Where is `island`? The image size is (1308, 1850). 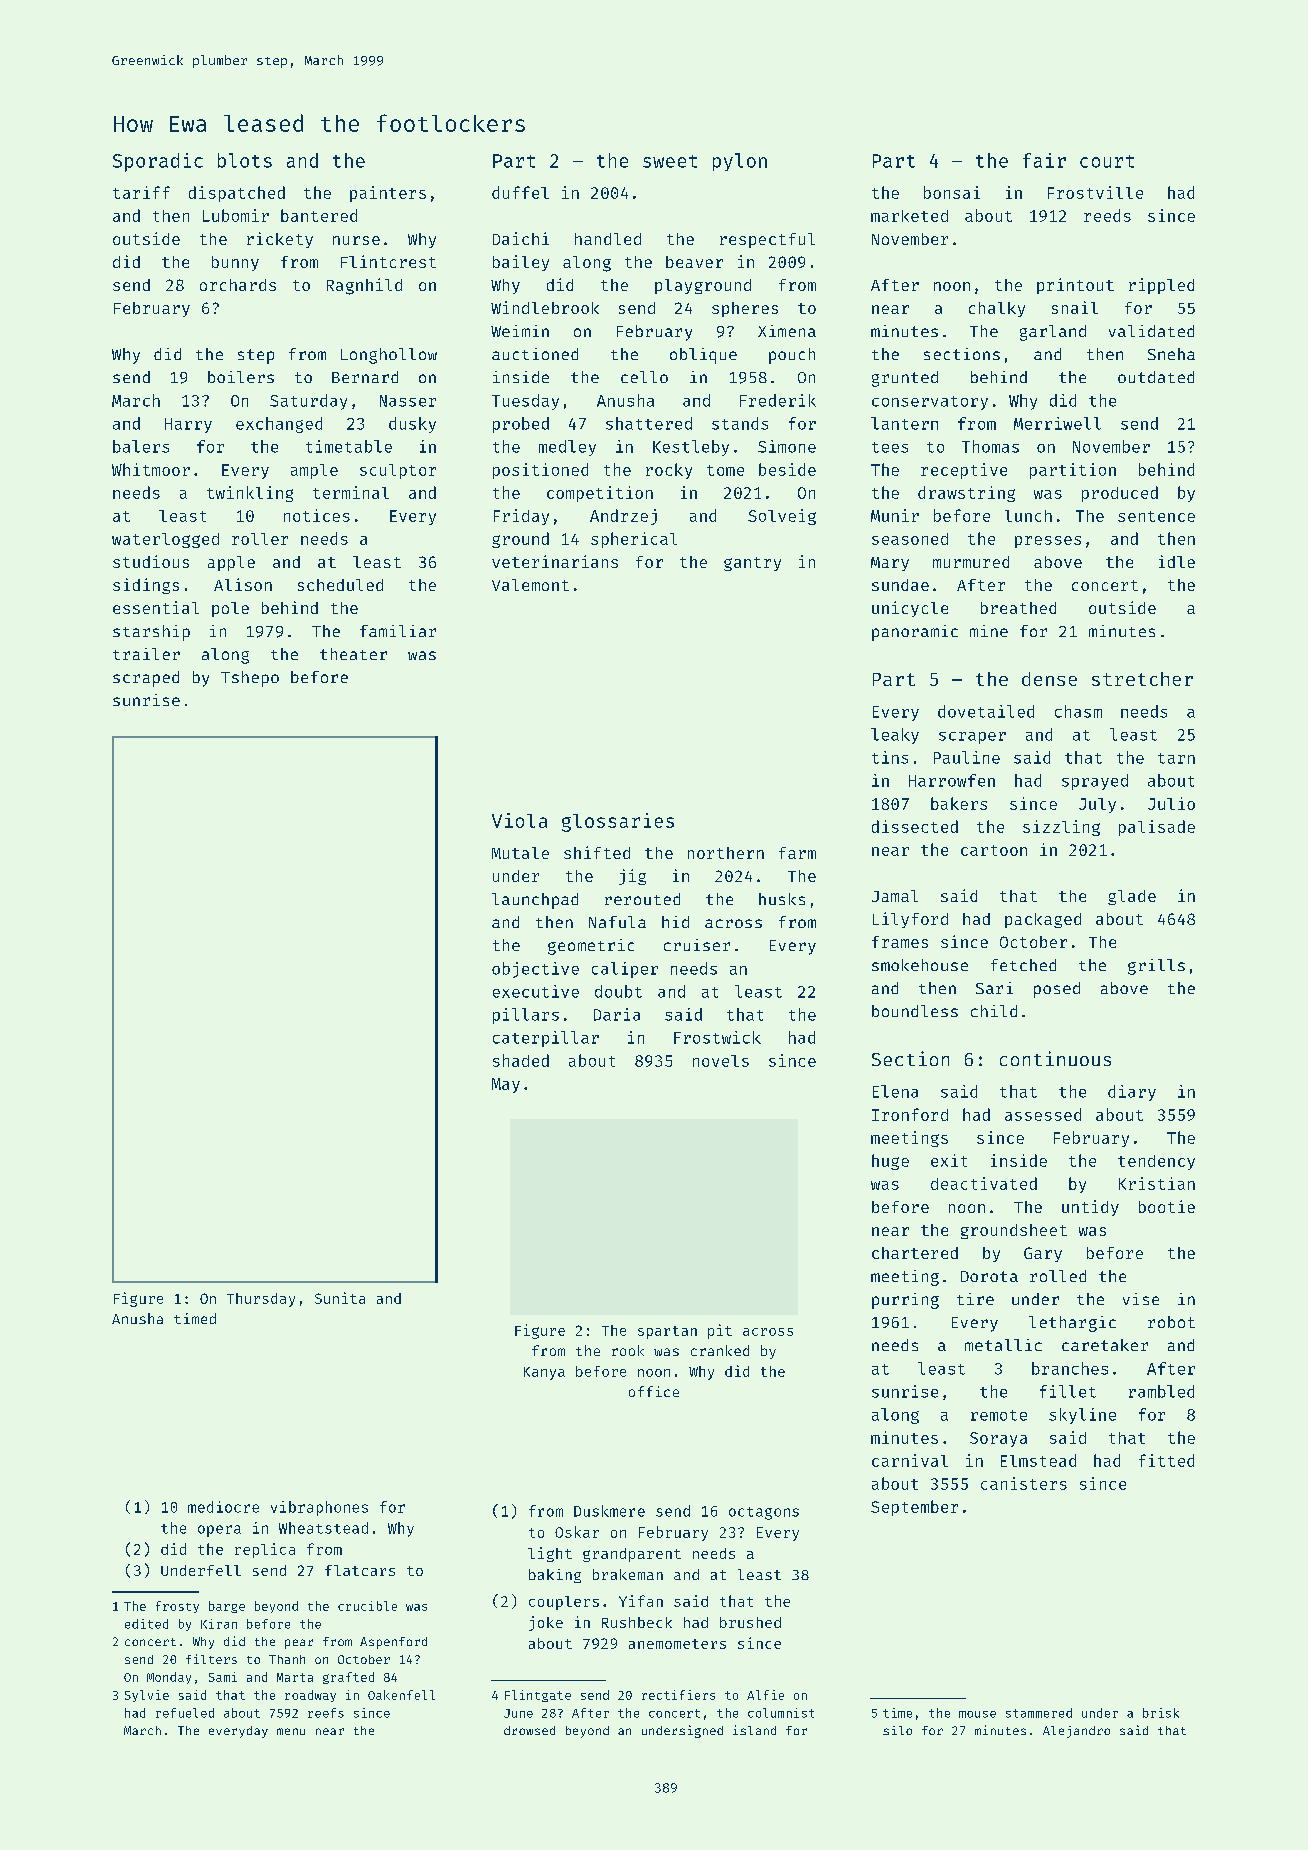
island is located at coordinates (754, 1730).
